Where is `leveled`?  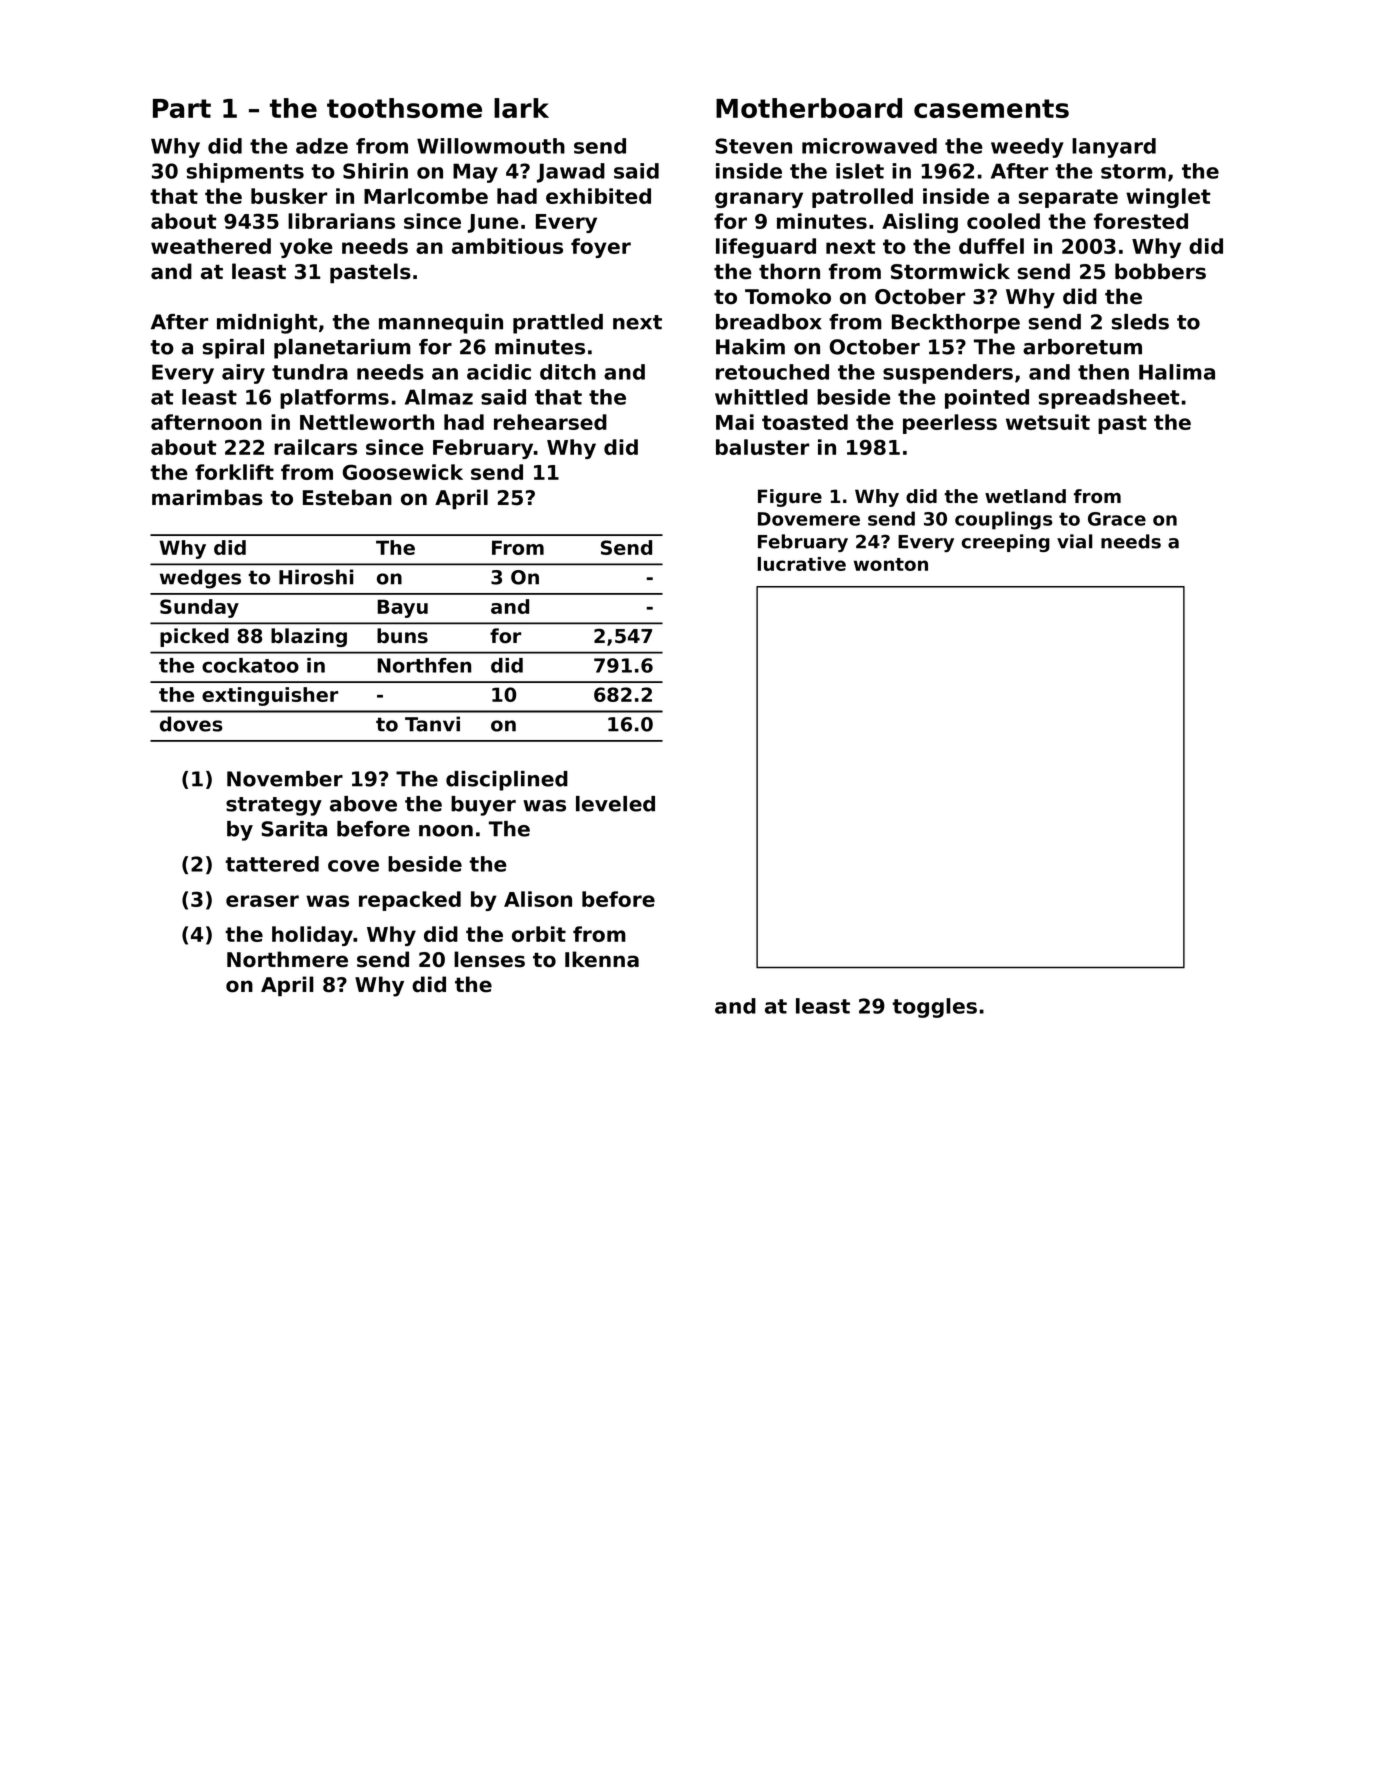 leveled is located at coordinates (615, 804).
